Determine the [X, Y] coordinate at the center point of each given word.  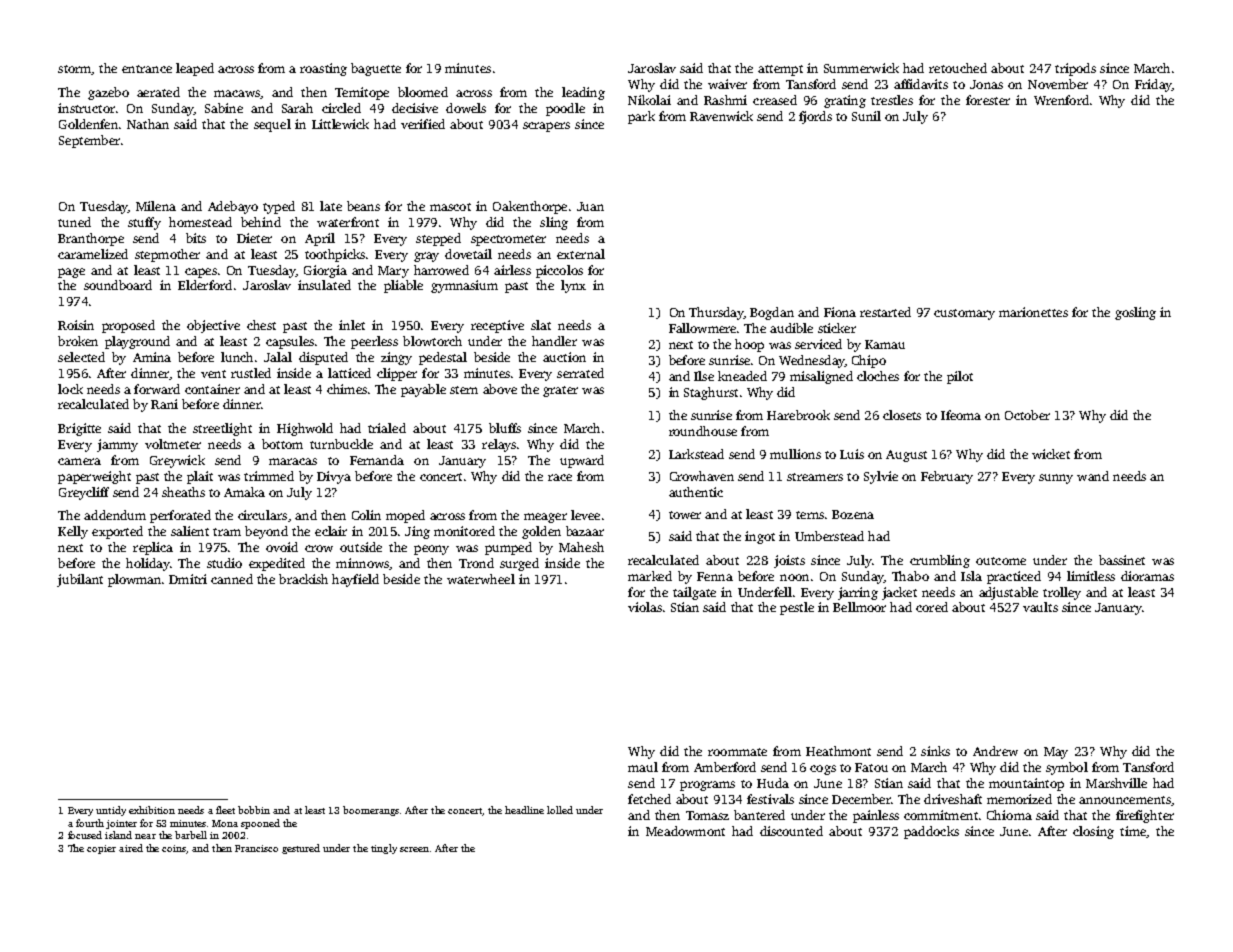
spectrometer [508, 240]
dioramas [1147, 576]
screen [414, 849]
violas [645, 607]
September [89, 141]
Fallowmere [702, 328]
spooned [260, 824]
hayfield [355, 580]
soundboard [118, 285]
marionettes [1033, 312]
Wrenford [1061, 100]
